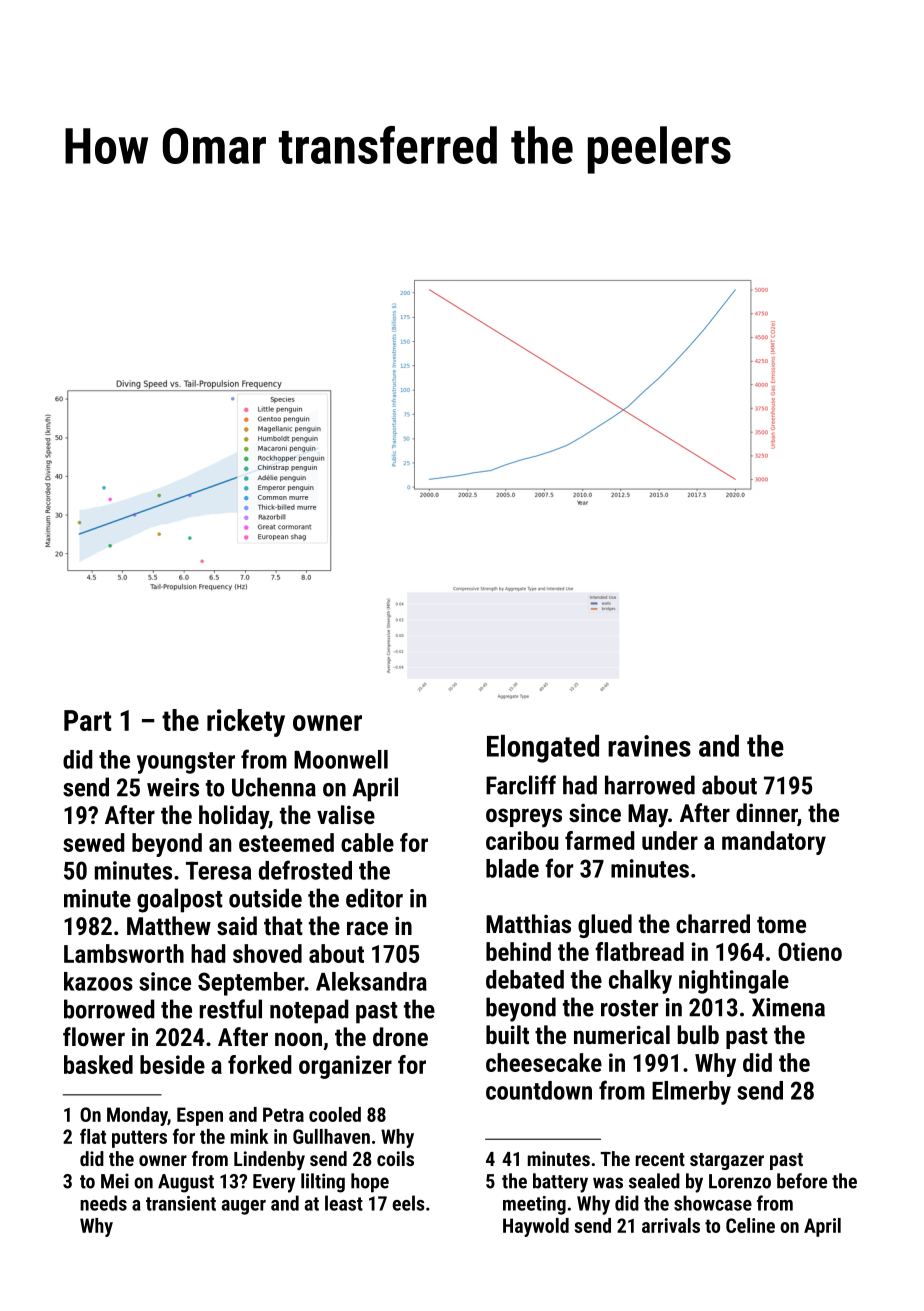  What do you see at coordinates (536, 1227) in the screenshot?
I see `Haywold` at bounding box center [536, 1227].
